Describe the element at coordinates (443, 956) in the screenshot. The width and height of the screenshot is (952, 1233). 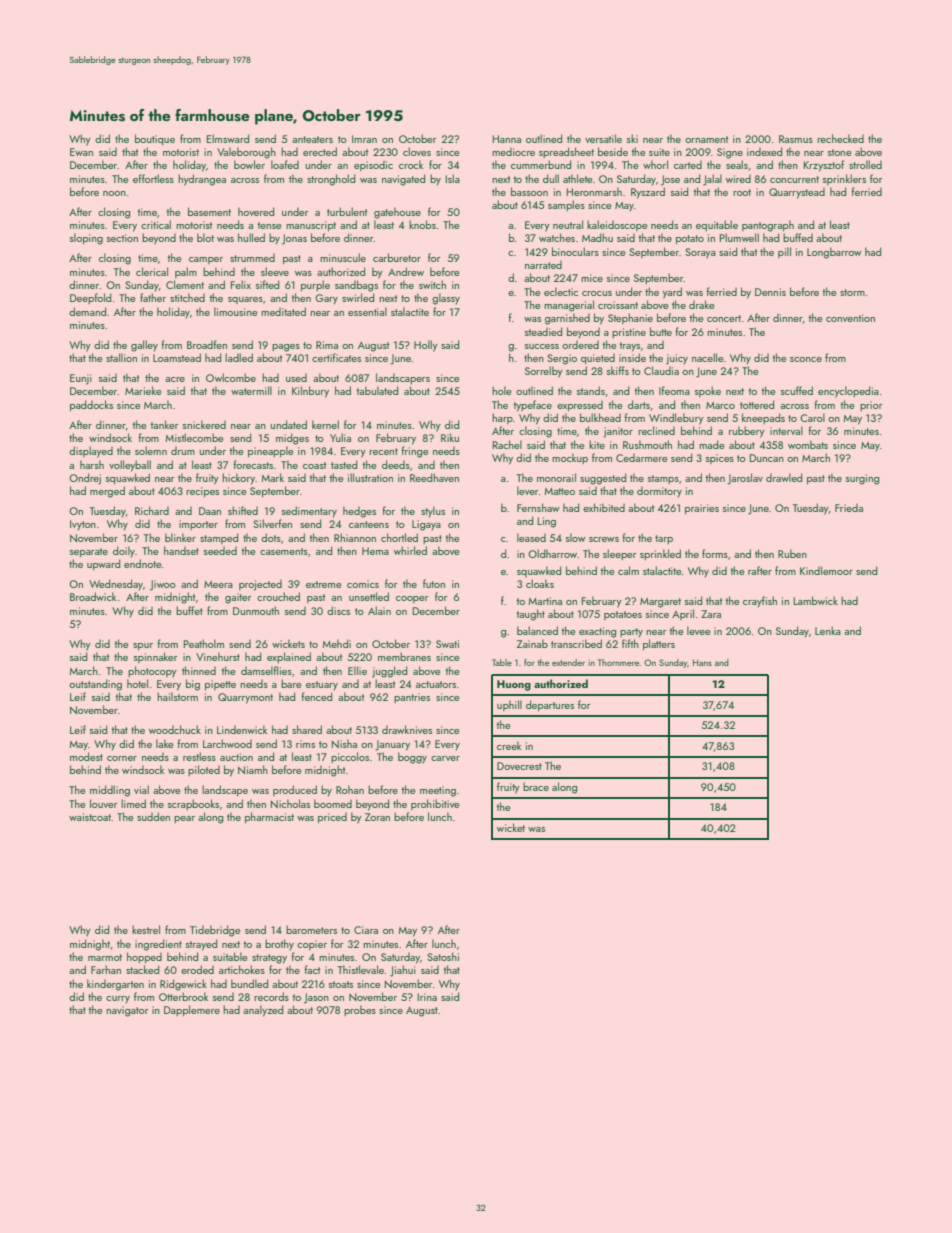
I see `Satoshi` at that location.
